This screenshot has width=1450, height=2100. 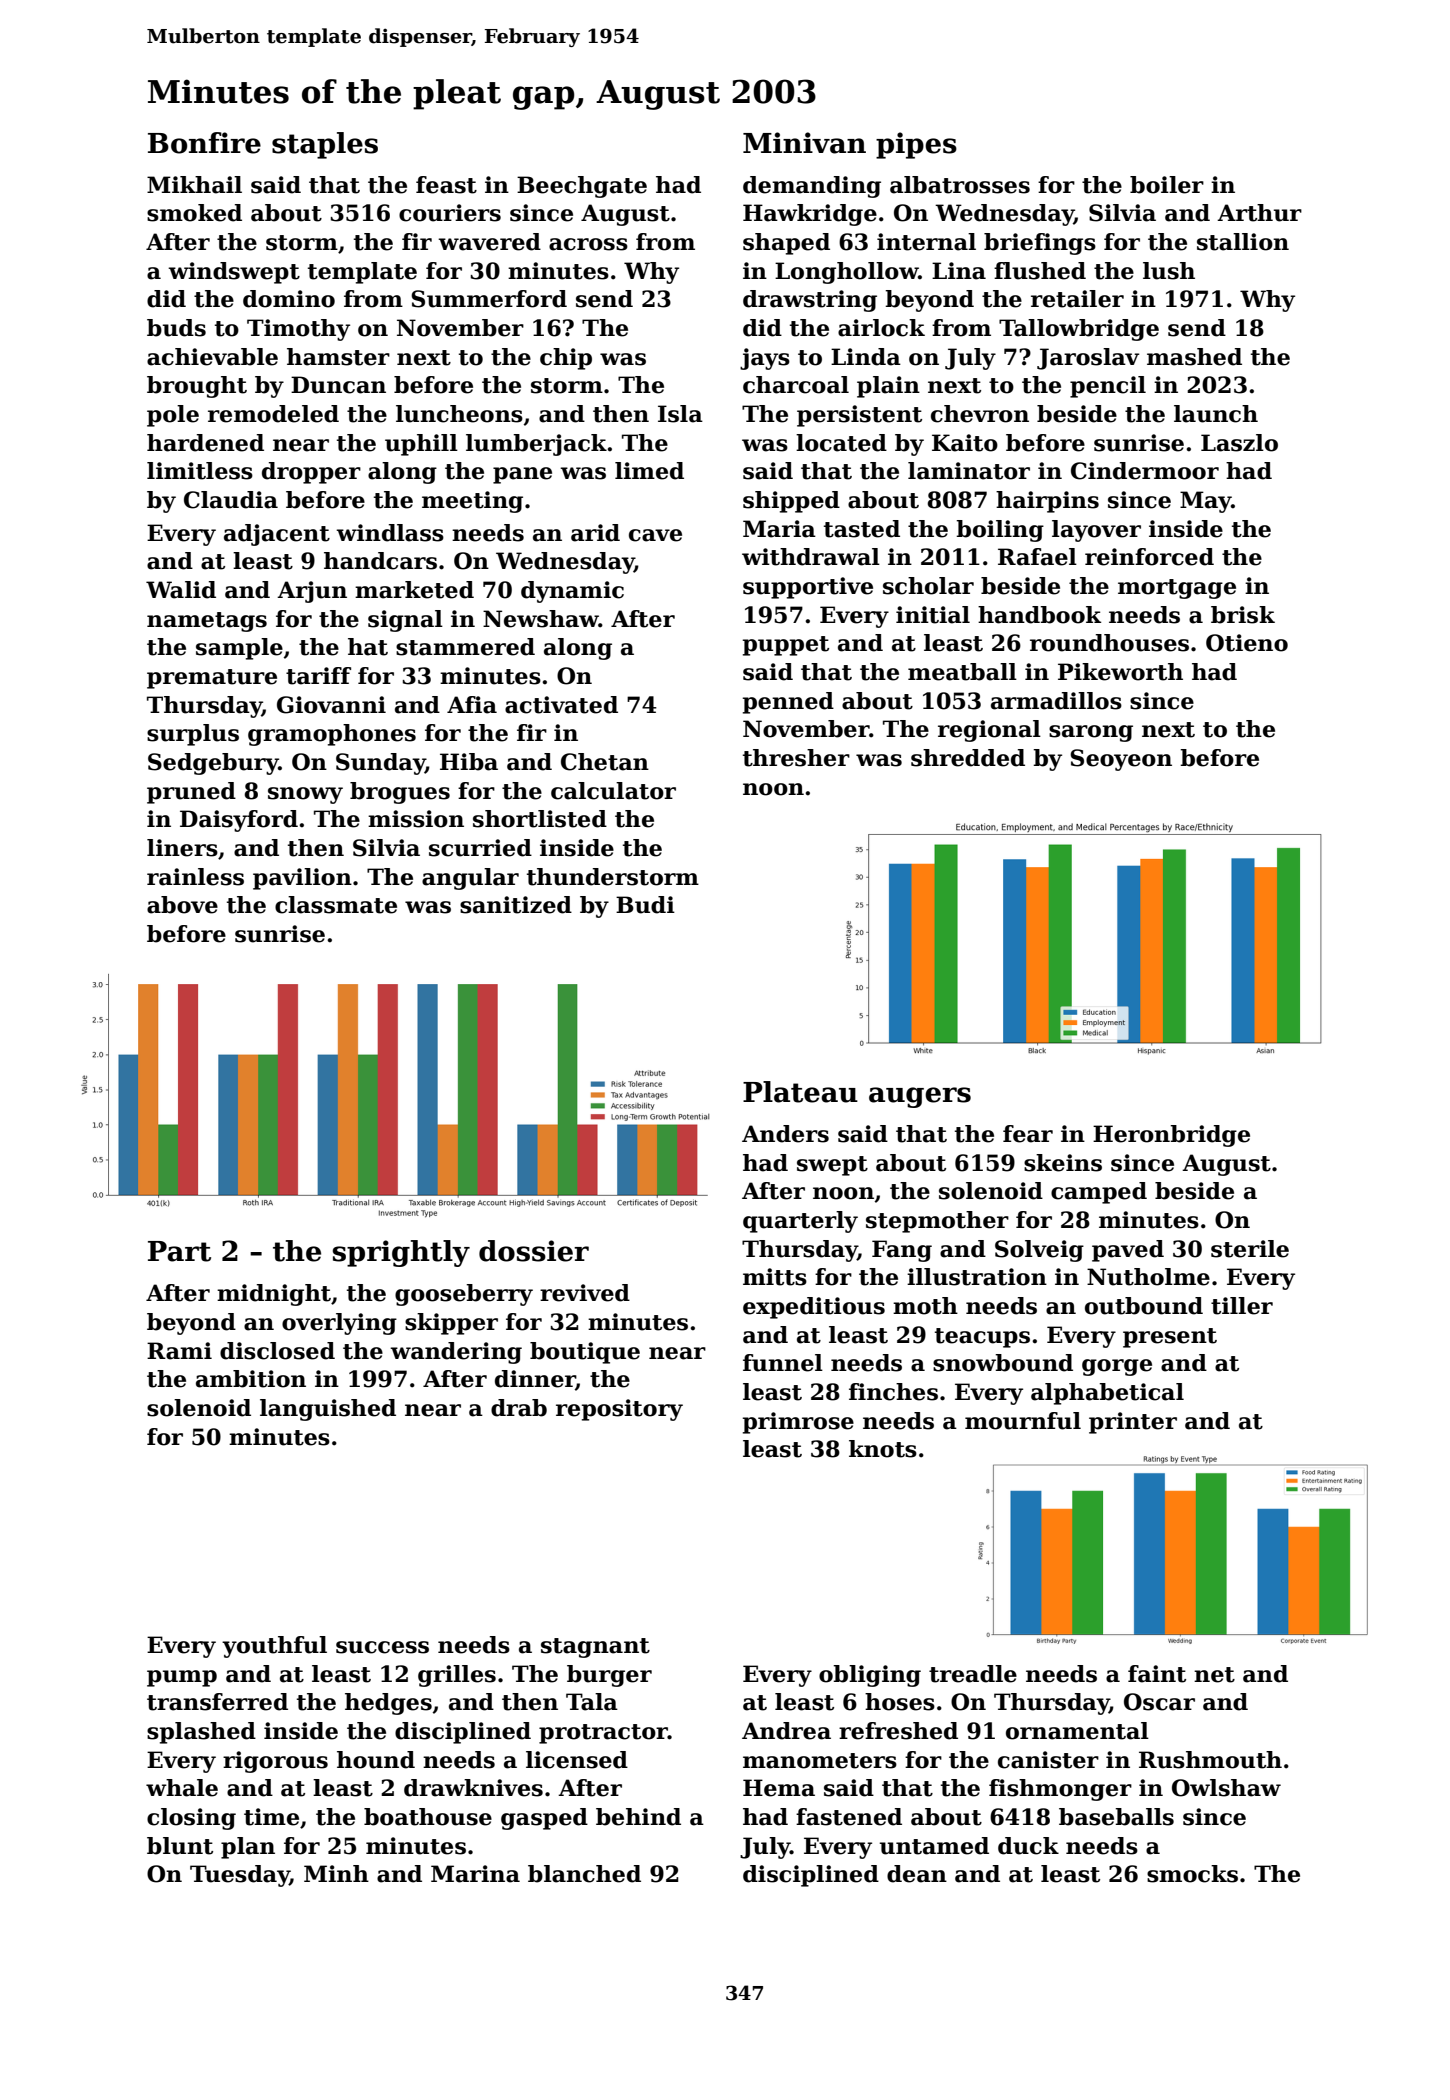 What do you see at coordinates (619, 1410) in the screenshot?
I see `repository` at bounding box center [619, 1410].
